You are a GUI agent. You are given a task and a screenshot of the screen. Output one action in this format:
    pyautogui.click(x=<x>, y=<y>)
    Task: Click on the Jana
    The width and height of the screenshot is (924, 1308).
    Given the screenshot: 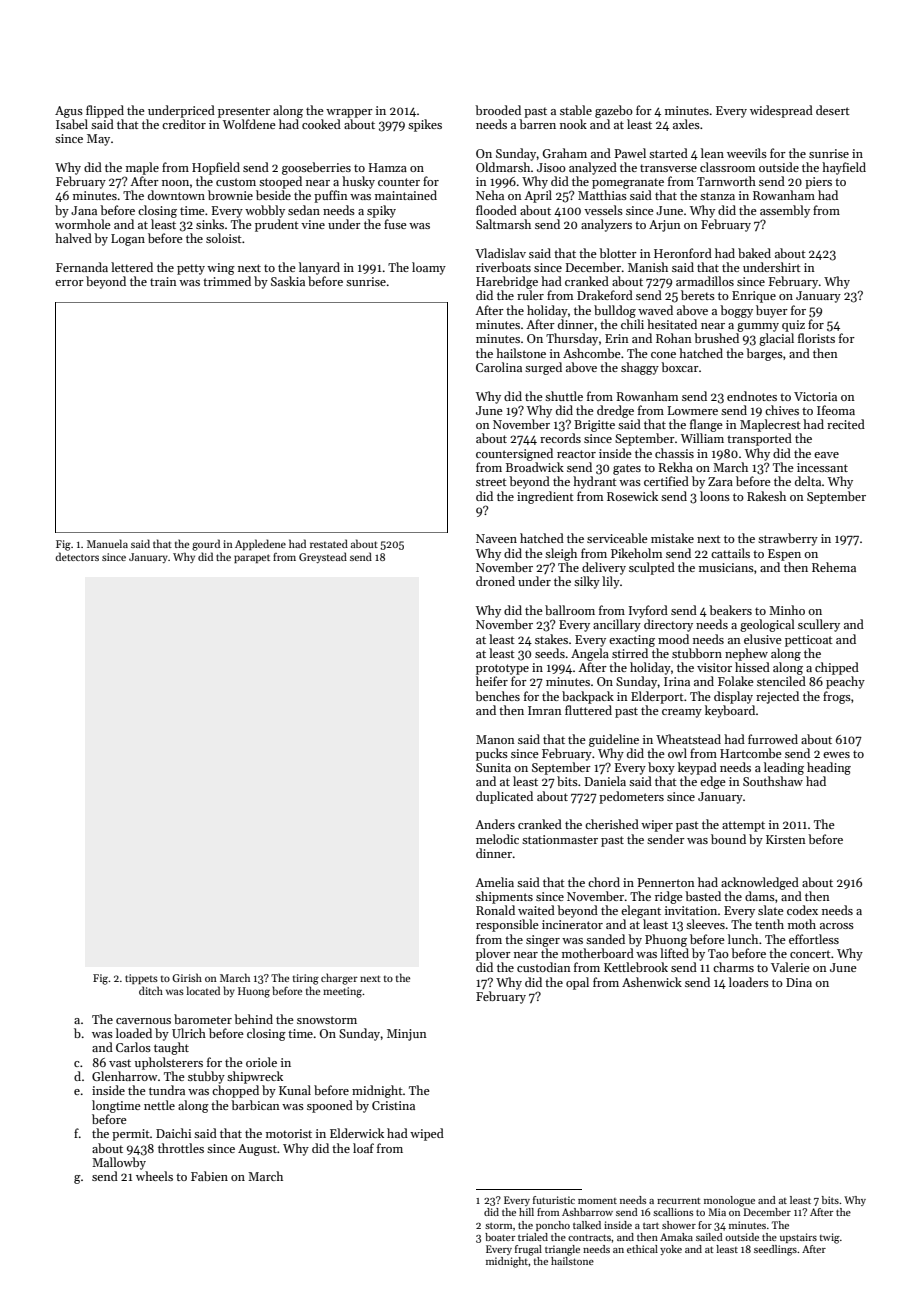 What is the action you would take?
    pyautogui.click(x=84, y=210)
